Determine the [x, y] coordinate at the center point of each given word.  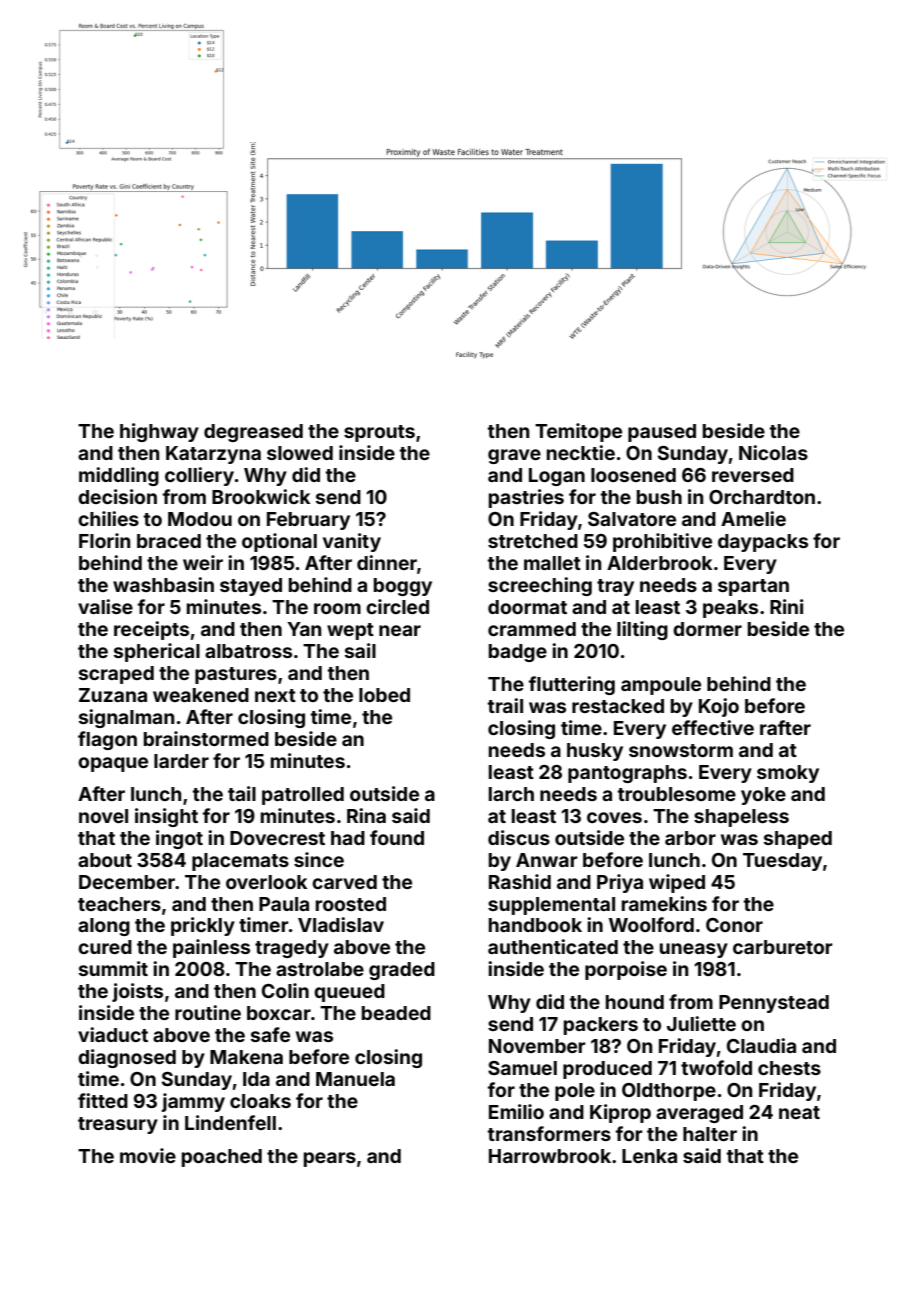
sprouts [379, 433]
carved [344, 882]
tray [615, 587]
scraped [116, 675]
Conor [734, 925]
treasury [118, 1125]
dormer [707, 629]
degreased [253, 433]
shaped [798, 840]
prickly [203, 926]
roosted [351, 904]
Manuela [355, 1079]
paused [662, 433]
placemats [240, 862]
